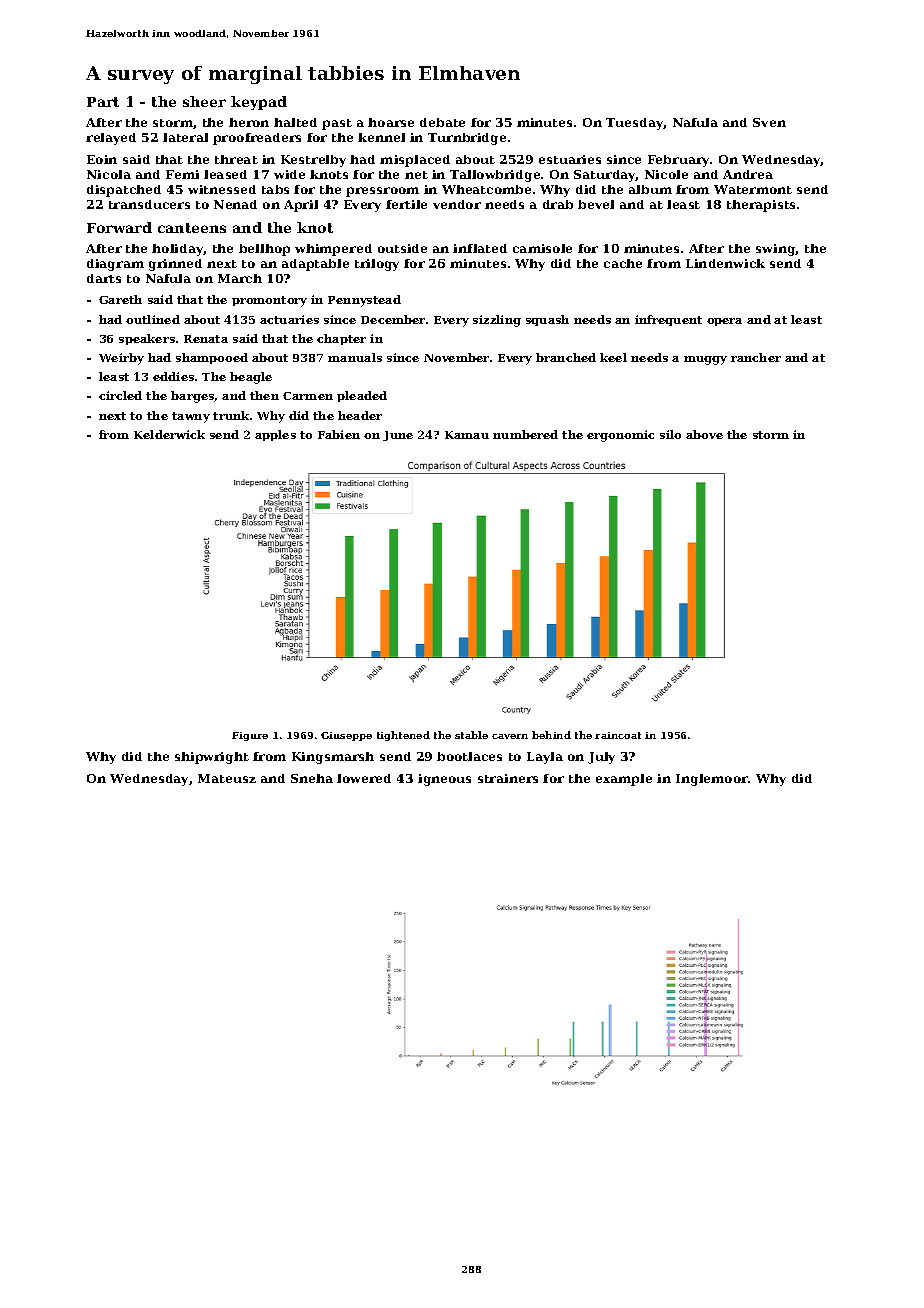 Image resolution: width=924 pixels, height=1308 pixels. Describe the element at coordinates (776, 250) in the page. I see `swing` at that location.
